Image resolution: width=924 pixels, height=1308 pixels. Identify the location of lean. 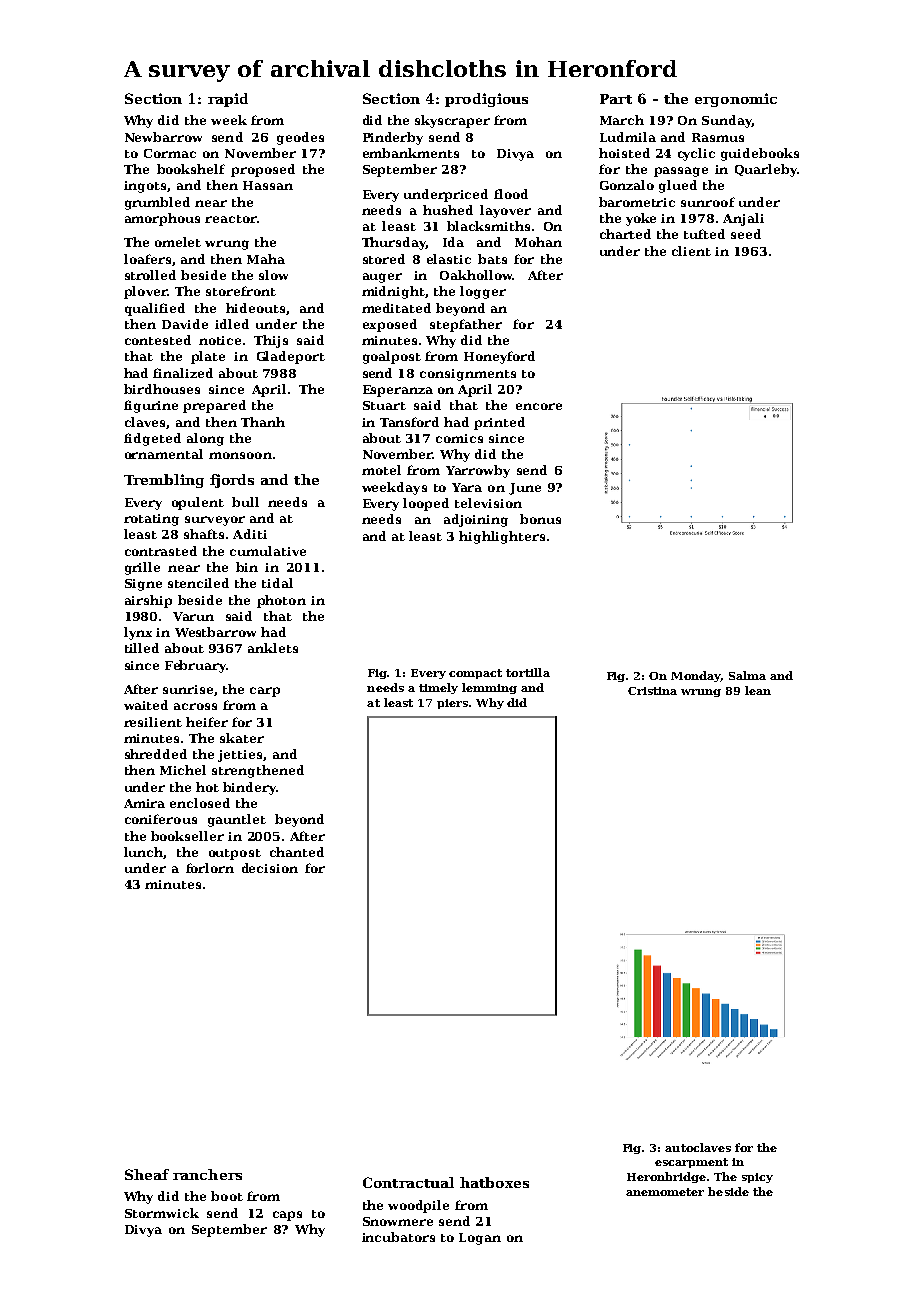
(758, 690).
